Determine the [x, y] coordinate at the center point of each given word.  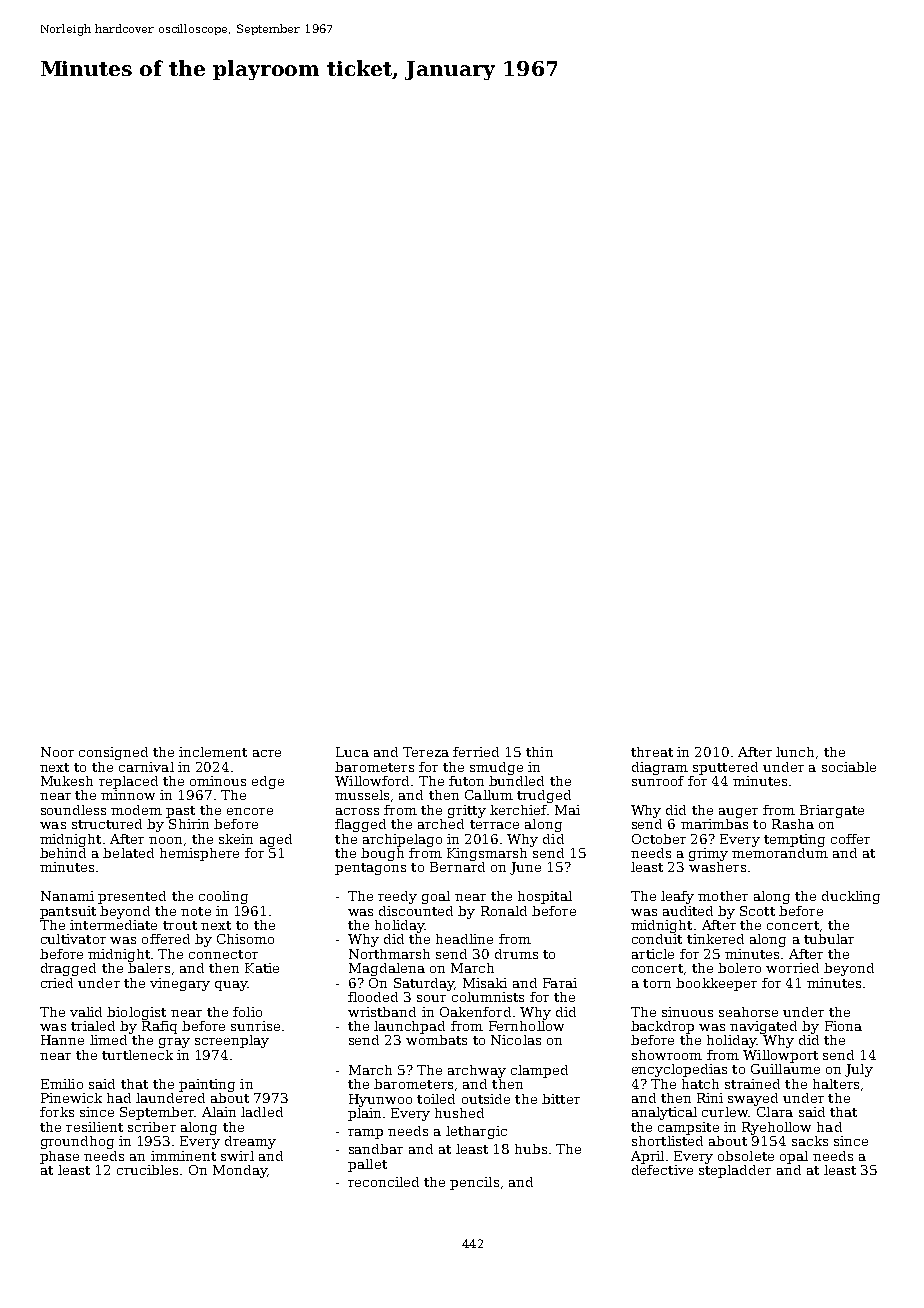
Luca [352, 752]
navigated [763, 1027]
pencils [474, 1183]
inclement [213, 752]
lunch [795, 752]
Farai [560, 983]
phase [59, 1157]
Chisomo [245, 939]
